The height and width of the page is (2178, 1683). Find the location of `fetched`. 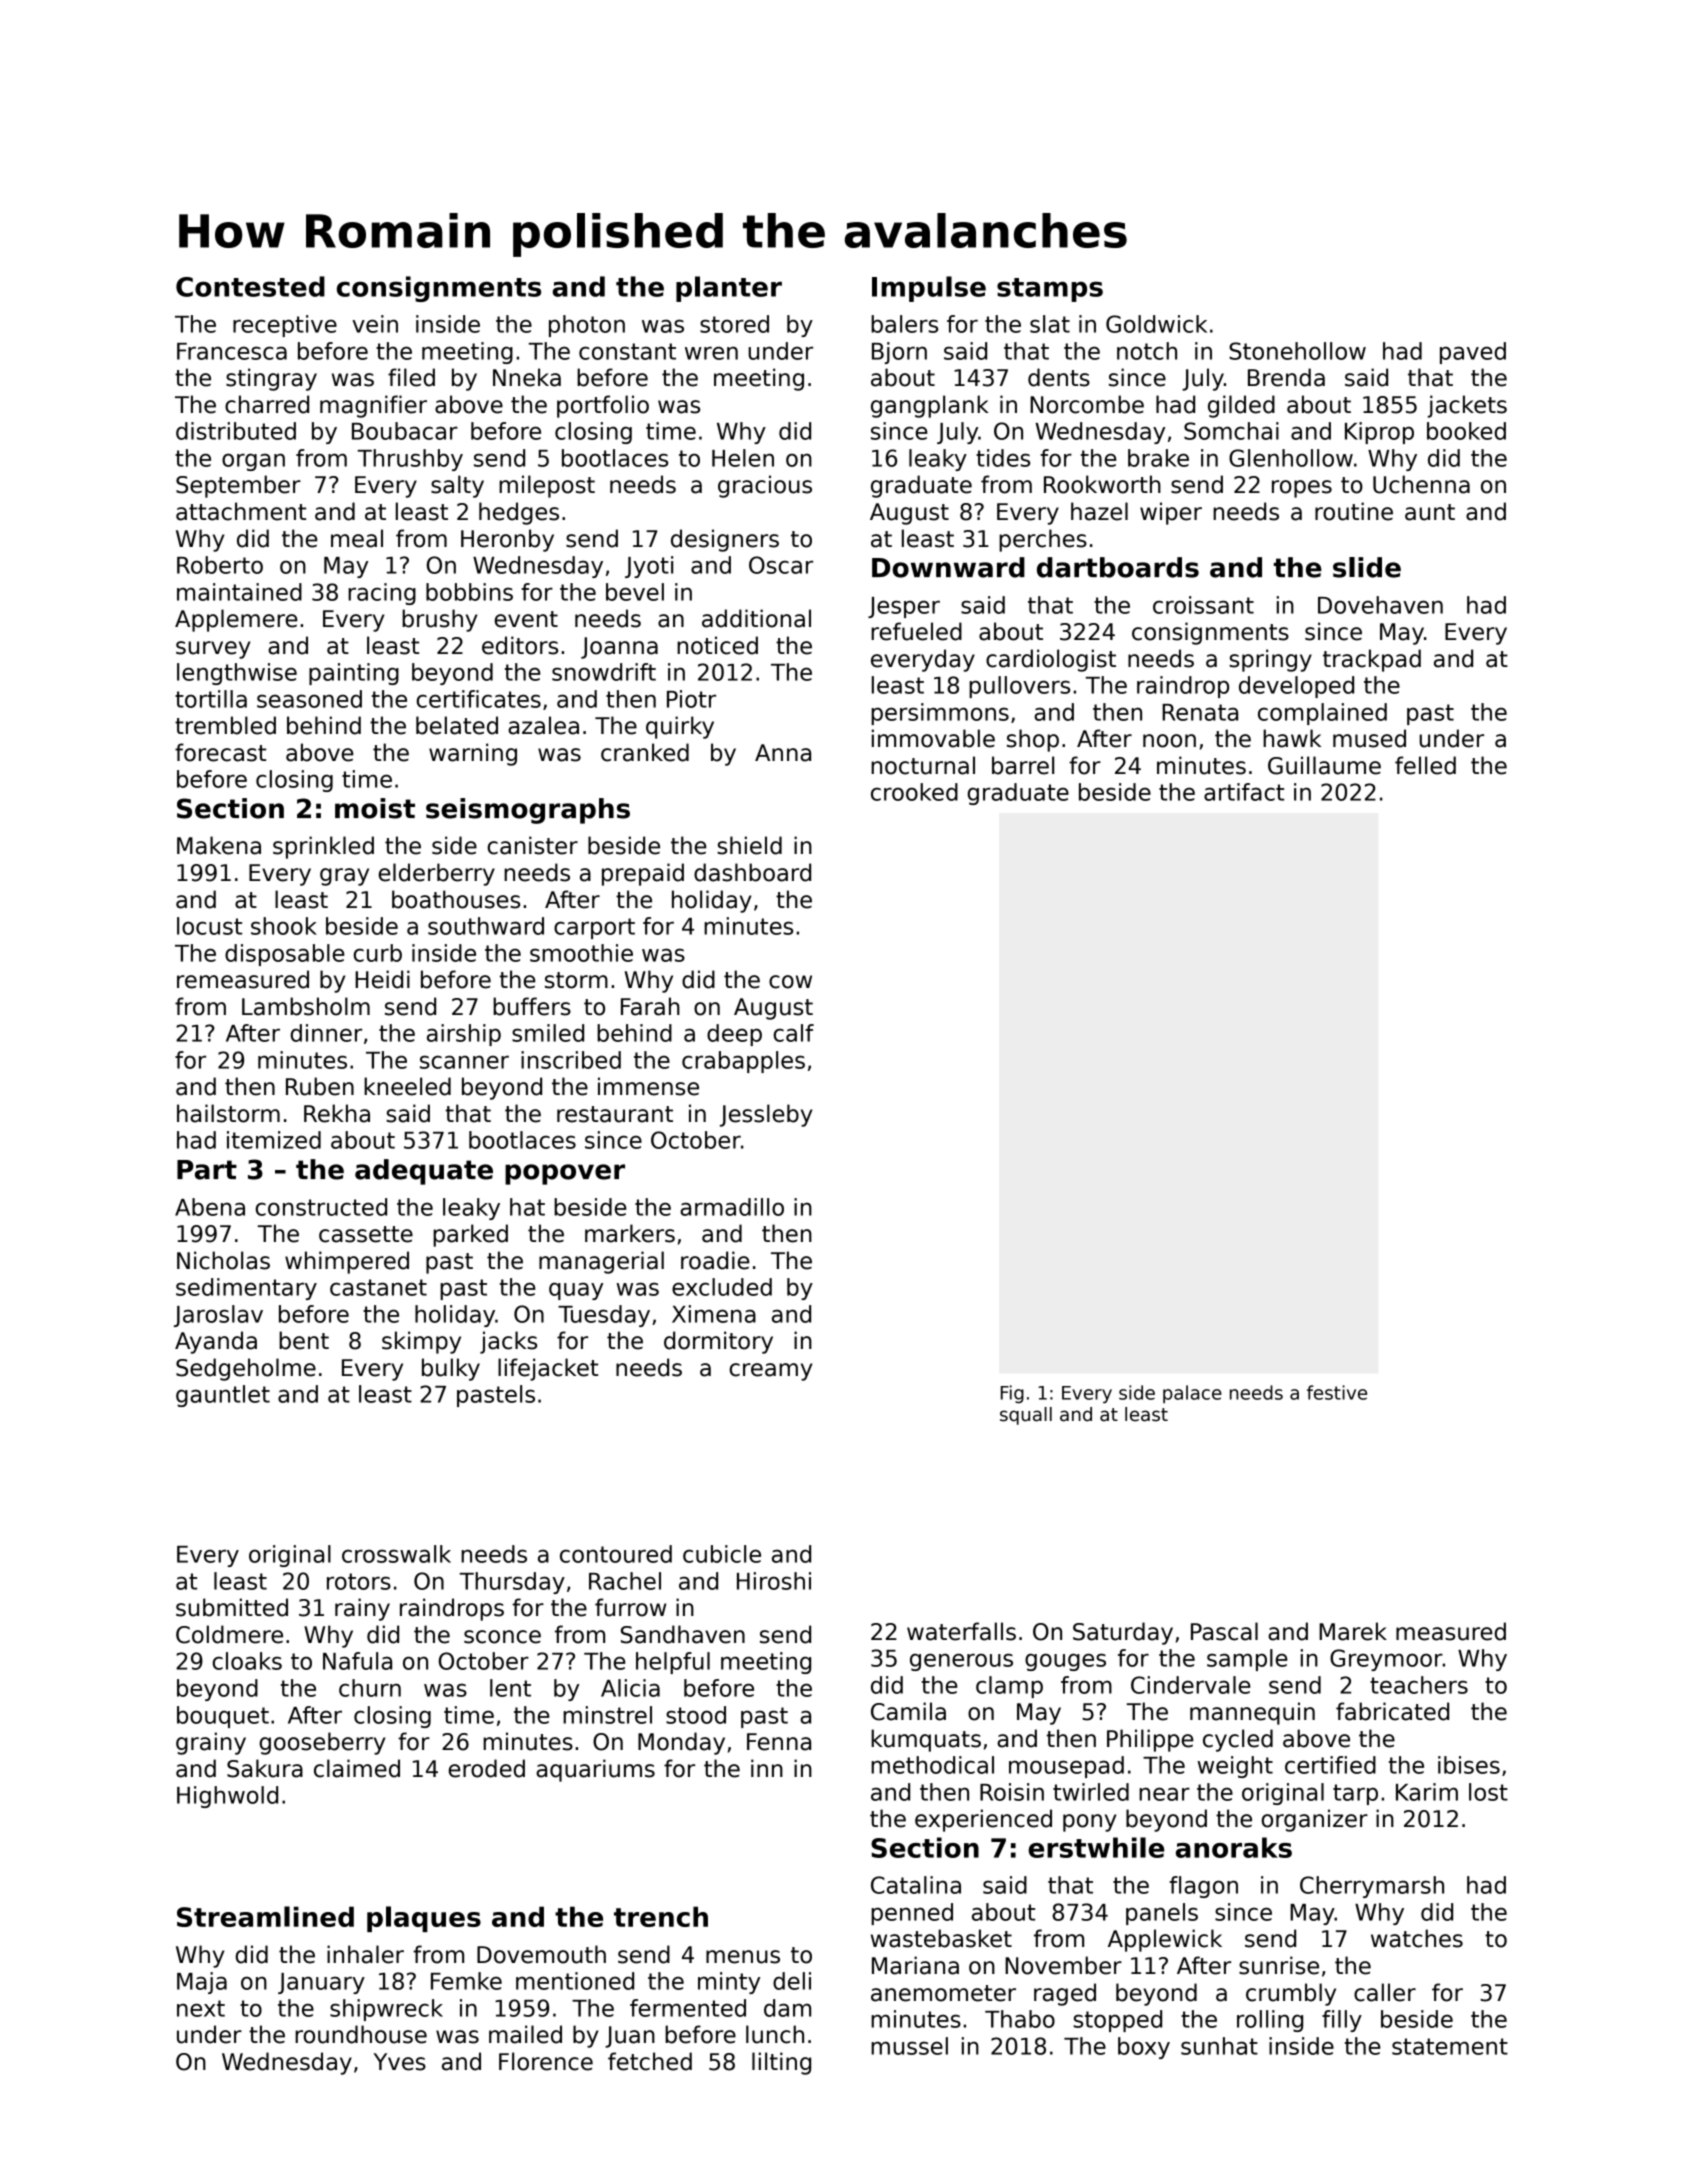

fetched is located at coordinates (650, 2061).
